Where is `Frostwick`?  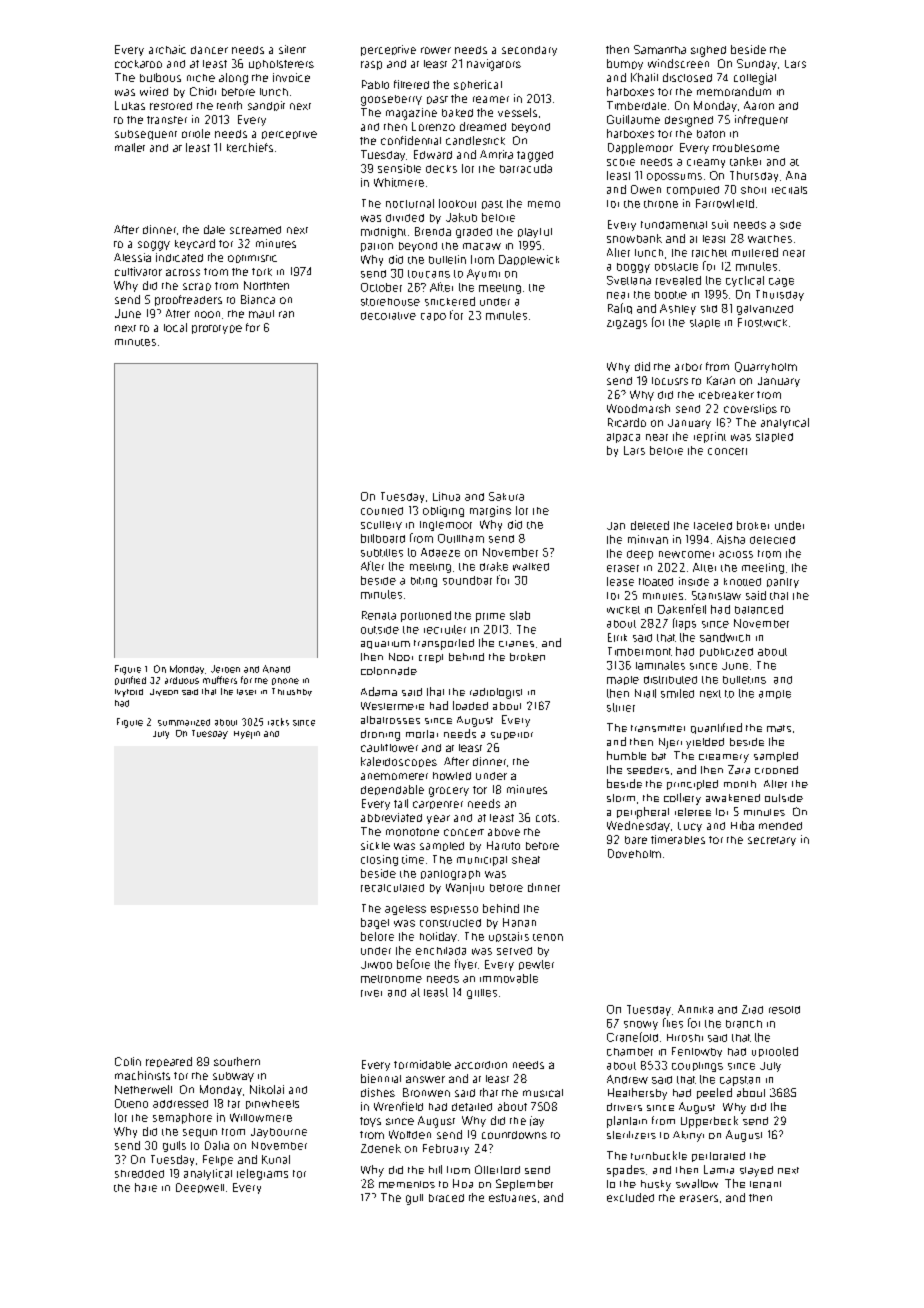
Frostwick is located at coordinates (762, 322).
